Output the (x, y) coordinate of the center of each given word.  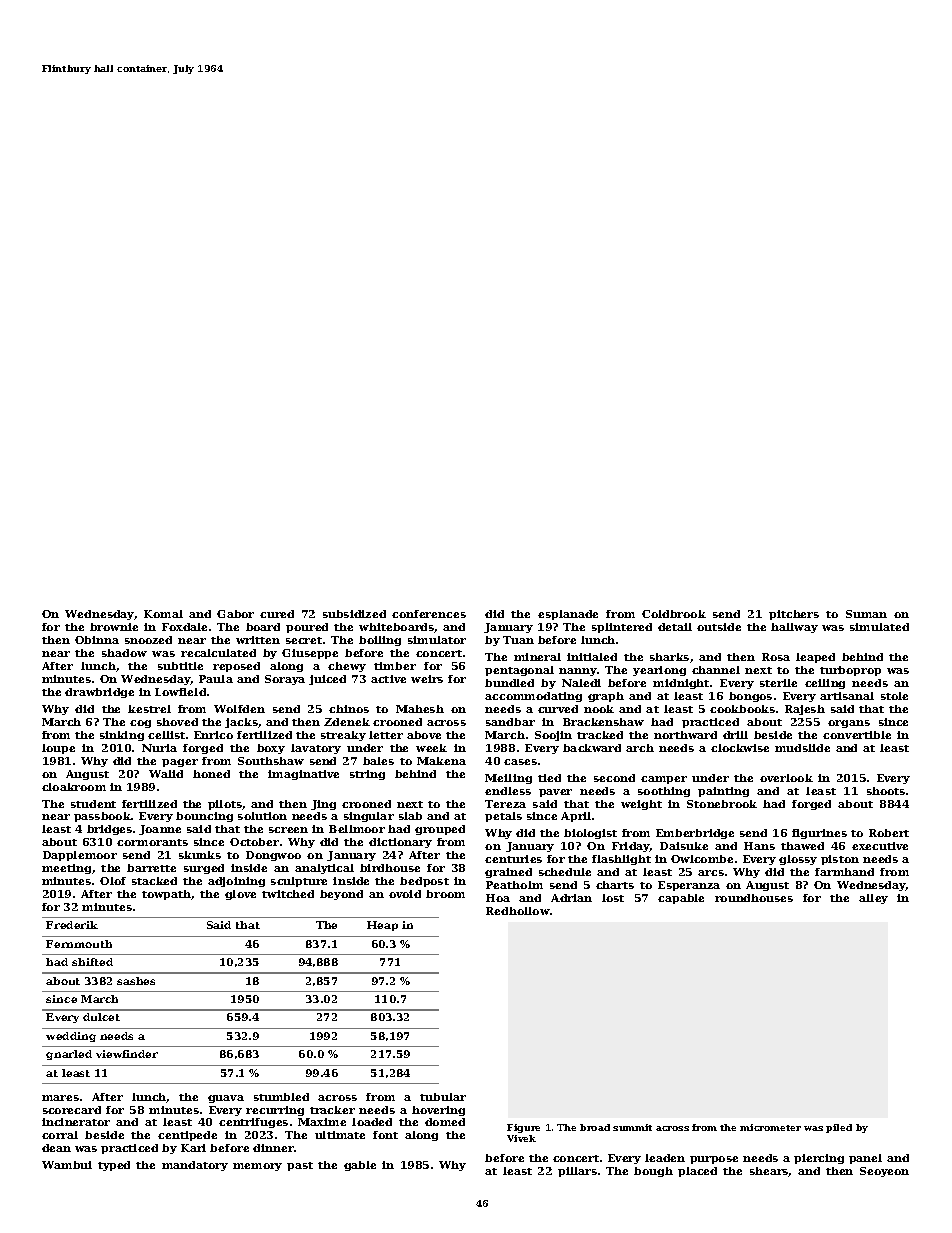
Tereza (505, 804)
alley (873, 899)
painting (723, 792)
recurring (275, 1111)
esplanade (568, 615)
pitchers (794, 615)
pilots (225, 805)
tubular (443, 1097)
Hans (759, 846)
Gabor (235, 614)
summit (632, 1127)
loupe (58, 749)
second (614, 778)
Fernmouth (79, 944)
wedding (71, 1037)
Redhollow (518, 911)
